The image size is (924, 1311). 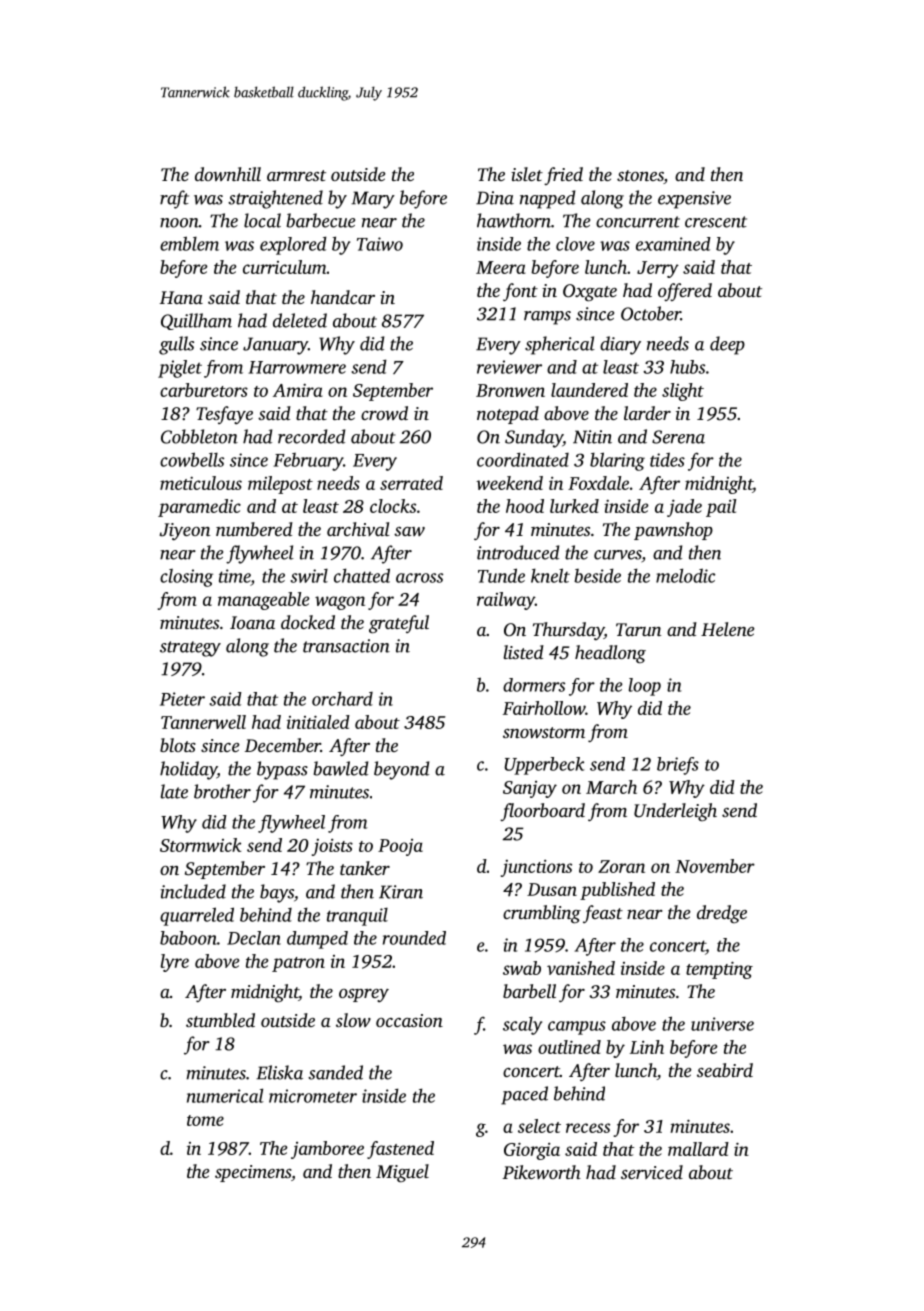 What do you see at coordinates (402, 1173) in the document?
I see `Miguel` at bounding box center [402, 1173].
